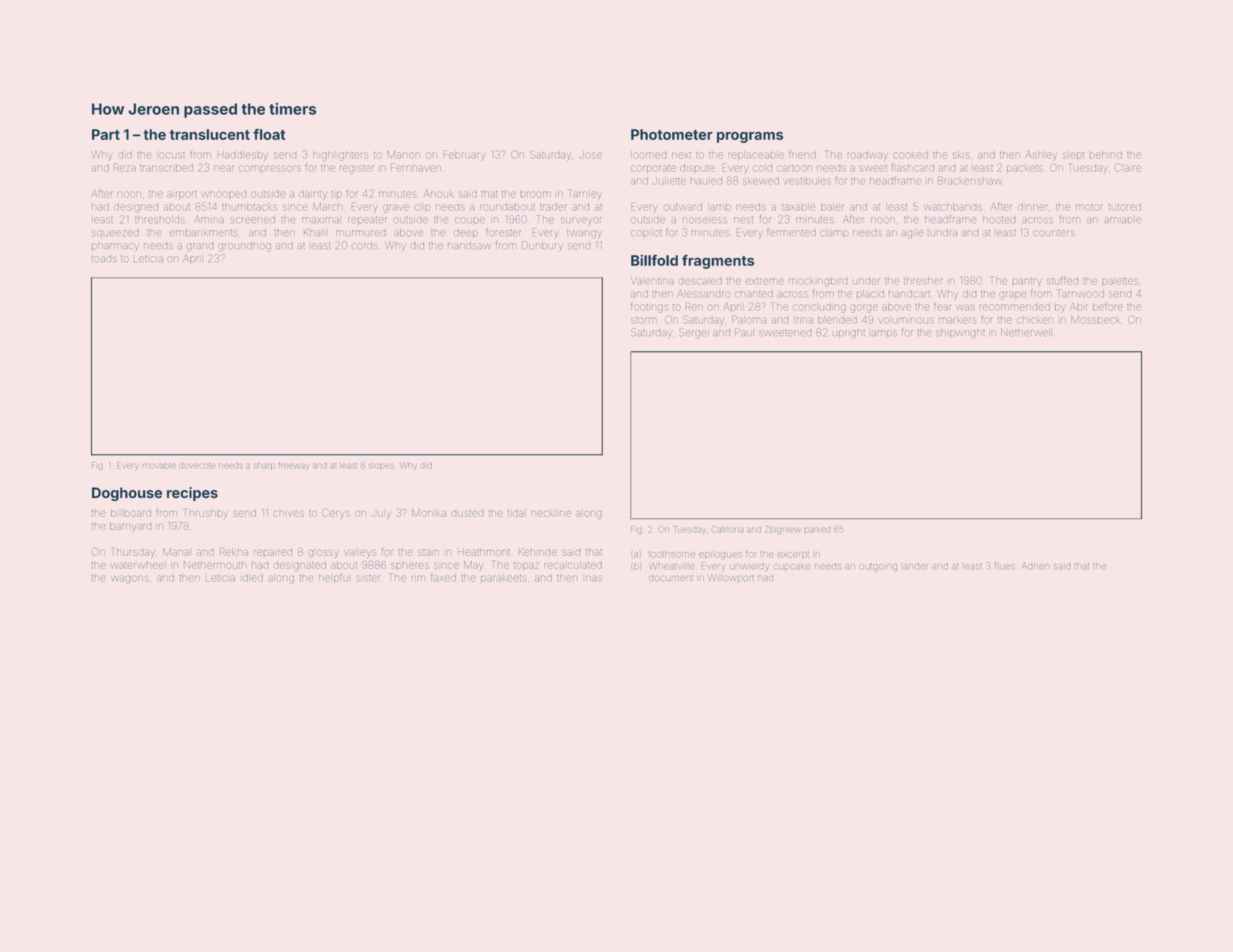 This document has height=952, width=1233. Describe the element at coordinates (672, 134) in the document. I see `Photometer` at that location.
